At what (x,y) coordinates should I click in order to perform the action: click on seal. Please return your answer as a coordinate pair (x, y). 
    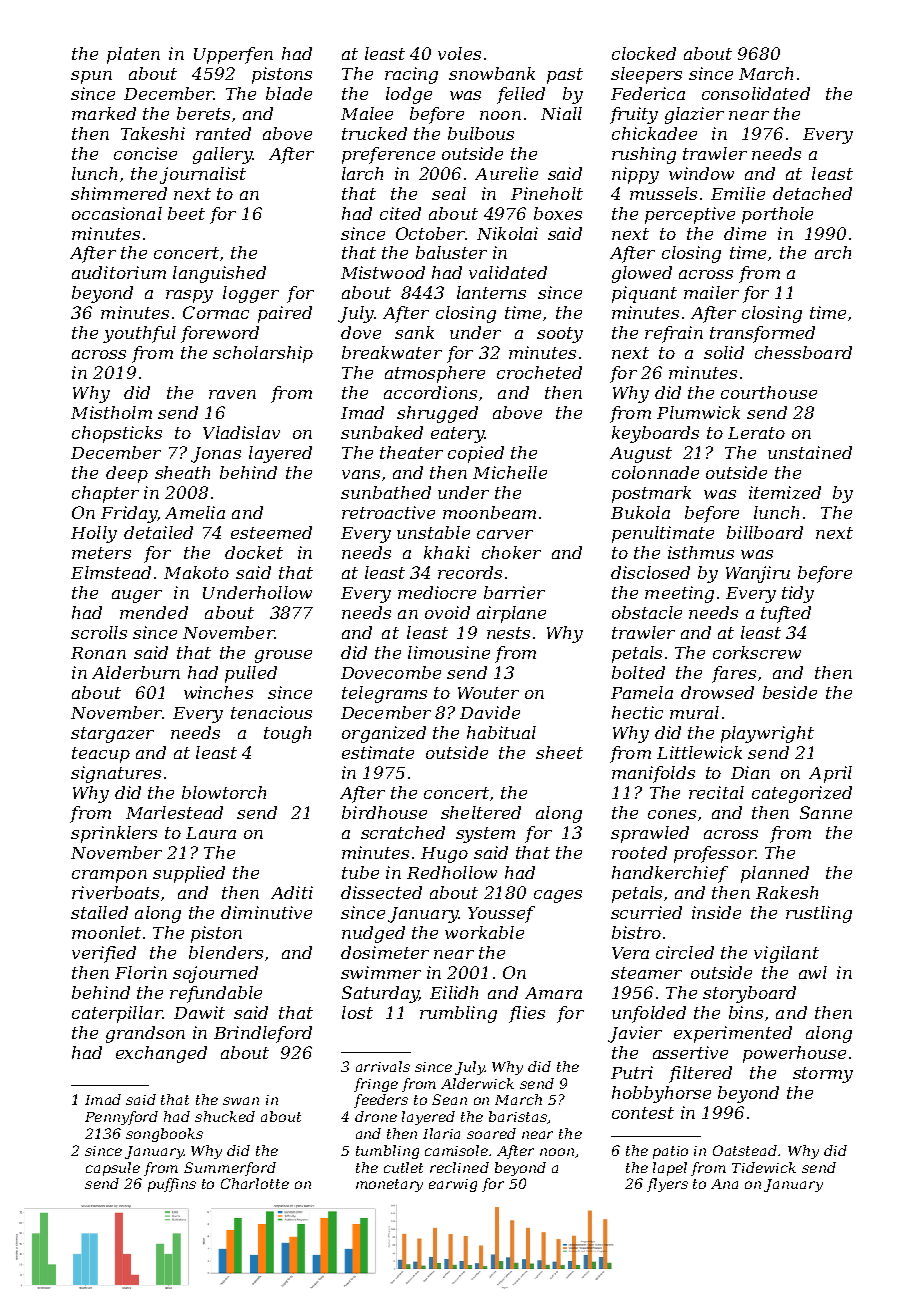
    Looking at the image, I should click on (449, 193).
